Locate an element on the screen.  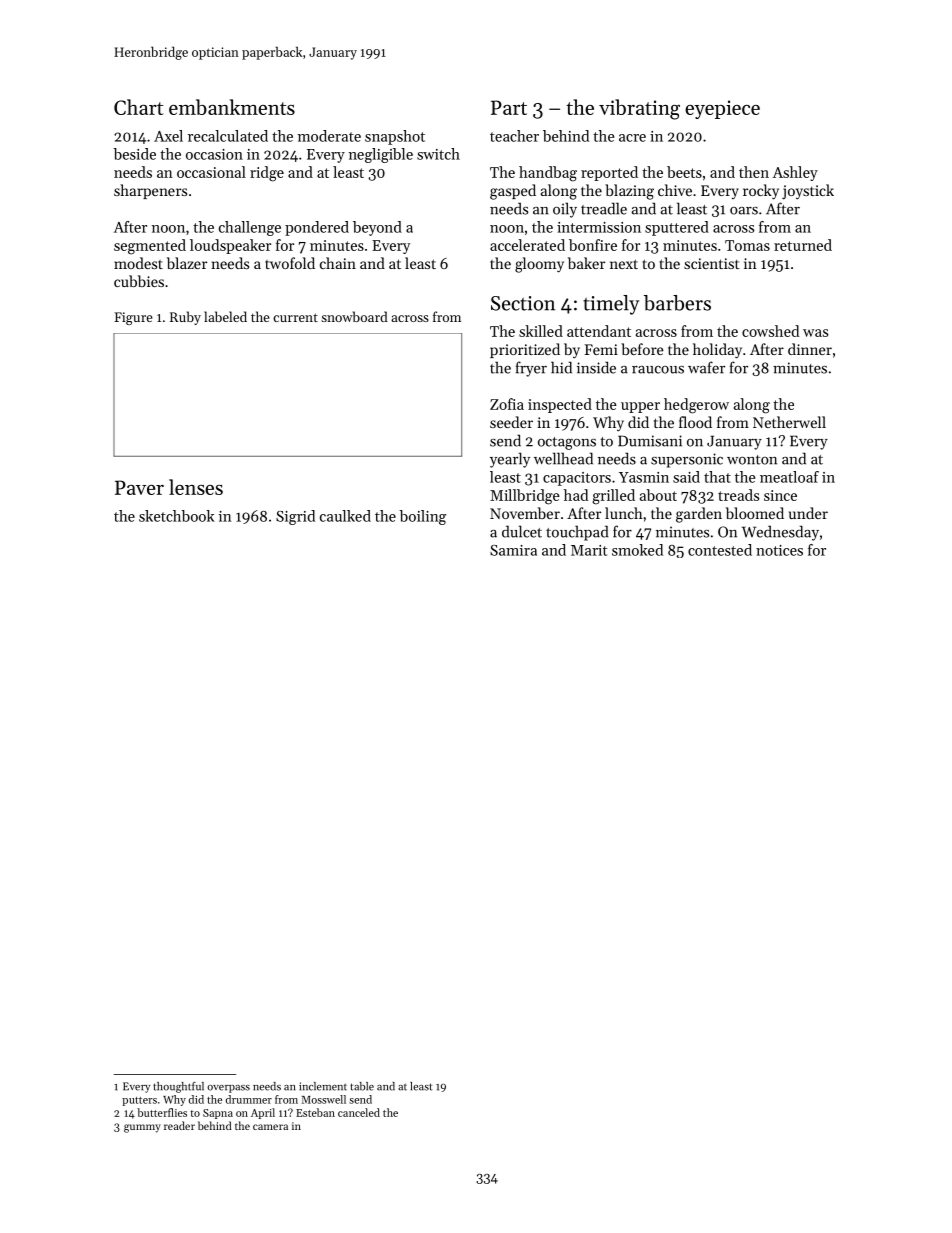
recalculated is located at coordinates (228, 136).
